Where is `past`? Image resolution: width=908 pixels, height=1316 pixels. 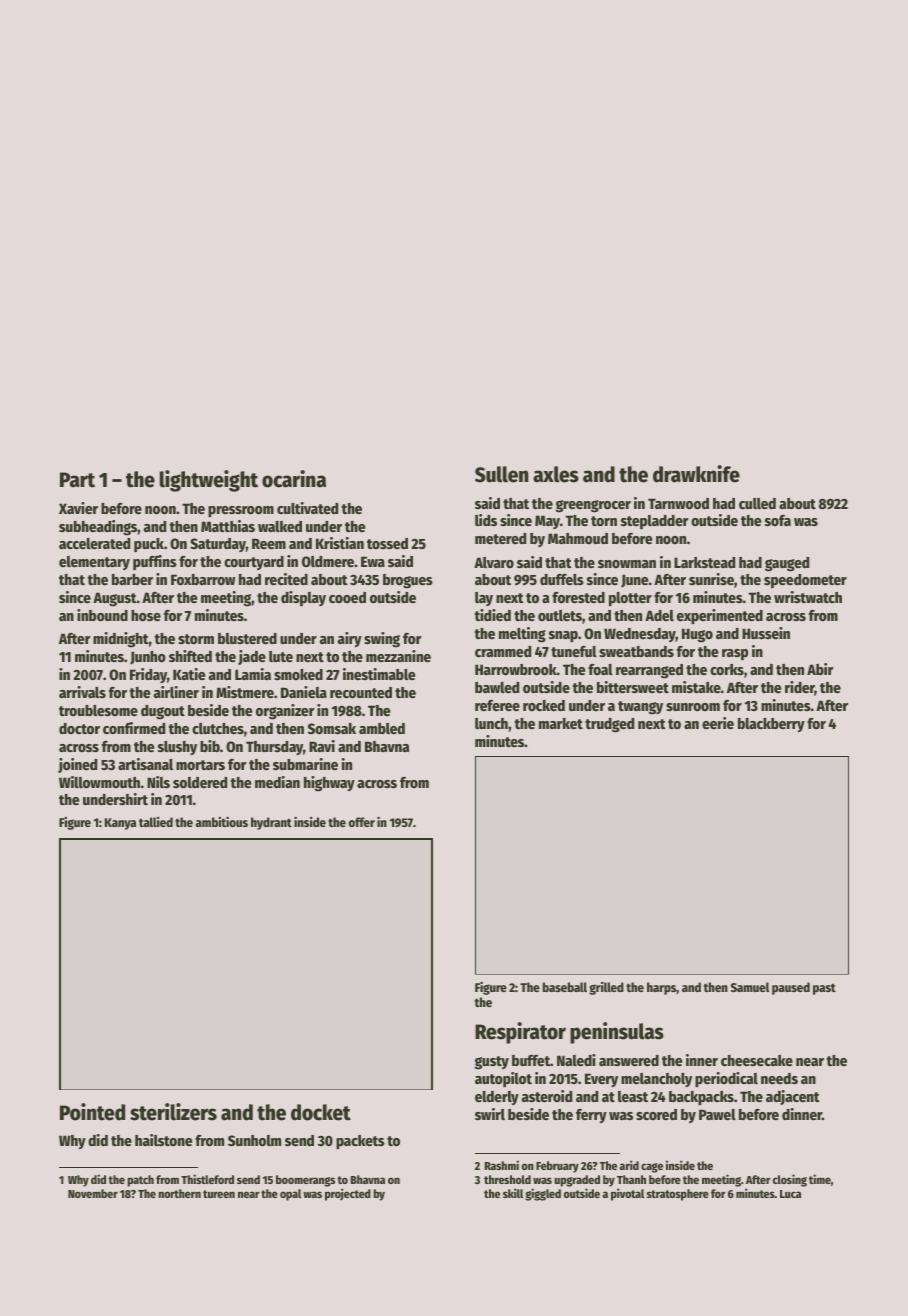
past is located at coordinates (824, 989).
